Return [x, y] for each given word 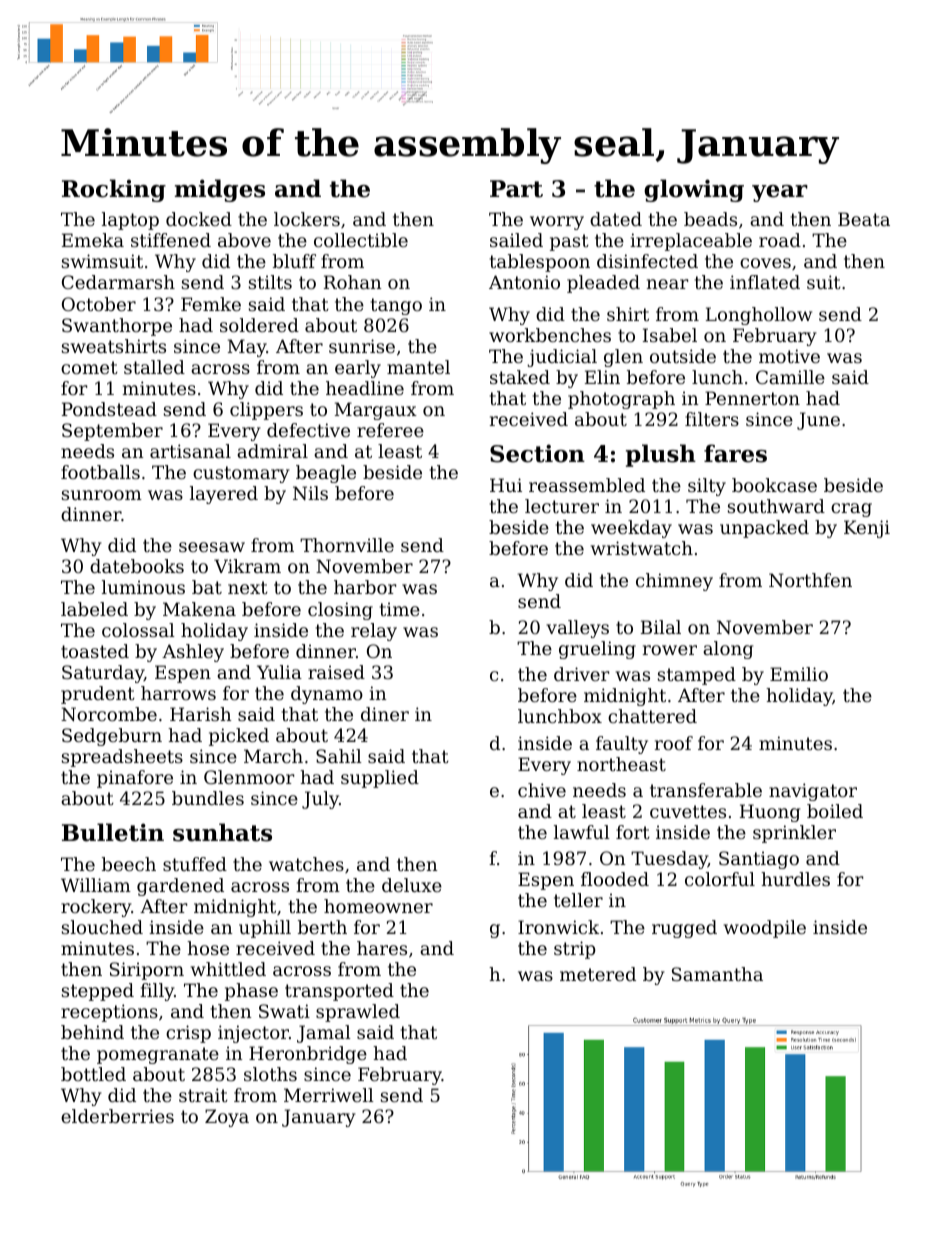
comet [89, 367]
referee [390, 430]
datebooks [137, 566]
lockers [307, 219]
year [780, 193]
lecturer [562, 506]
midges [220, 190]
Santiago [759, 860]
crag [851, 510]
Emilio [799, 674]
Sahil [339, 756]
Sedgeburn [112, 737]
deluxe [412, 885]
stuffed [195, 864]
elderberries [117, 1116]
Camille [790, 377]
